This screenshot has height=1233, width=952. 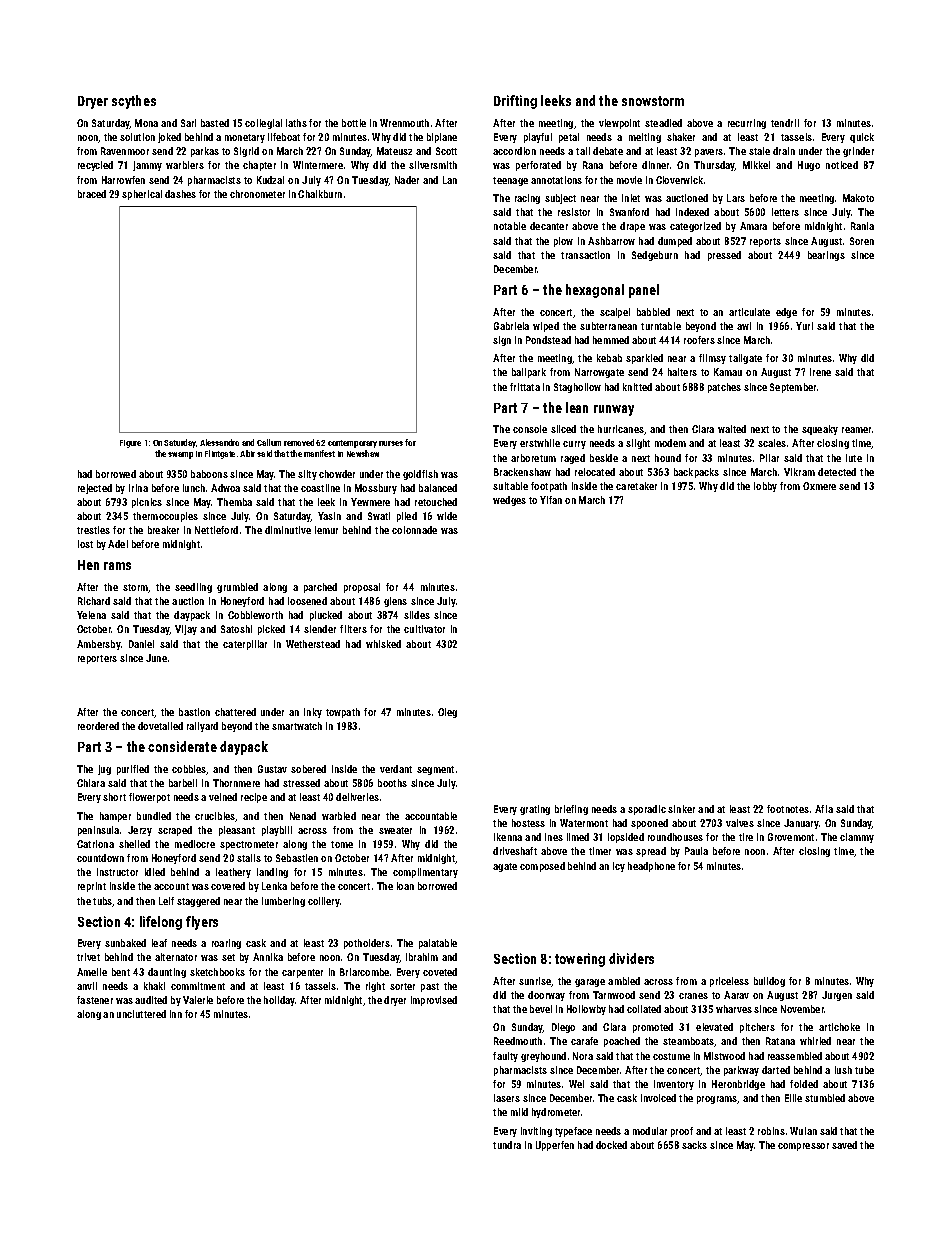 What do you see at coordinates (785, 123) in the screenshot?
I see `tendril` at bounding box center [785, 123].
